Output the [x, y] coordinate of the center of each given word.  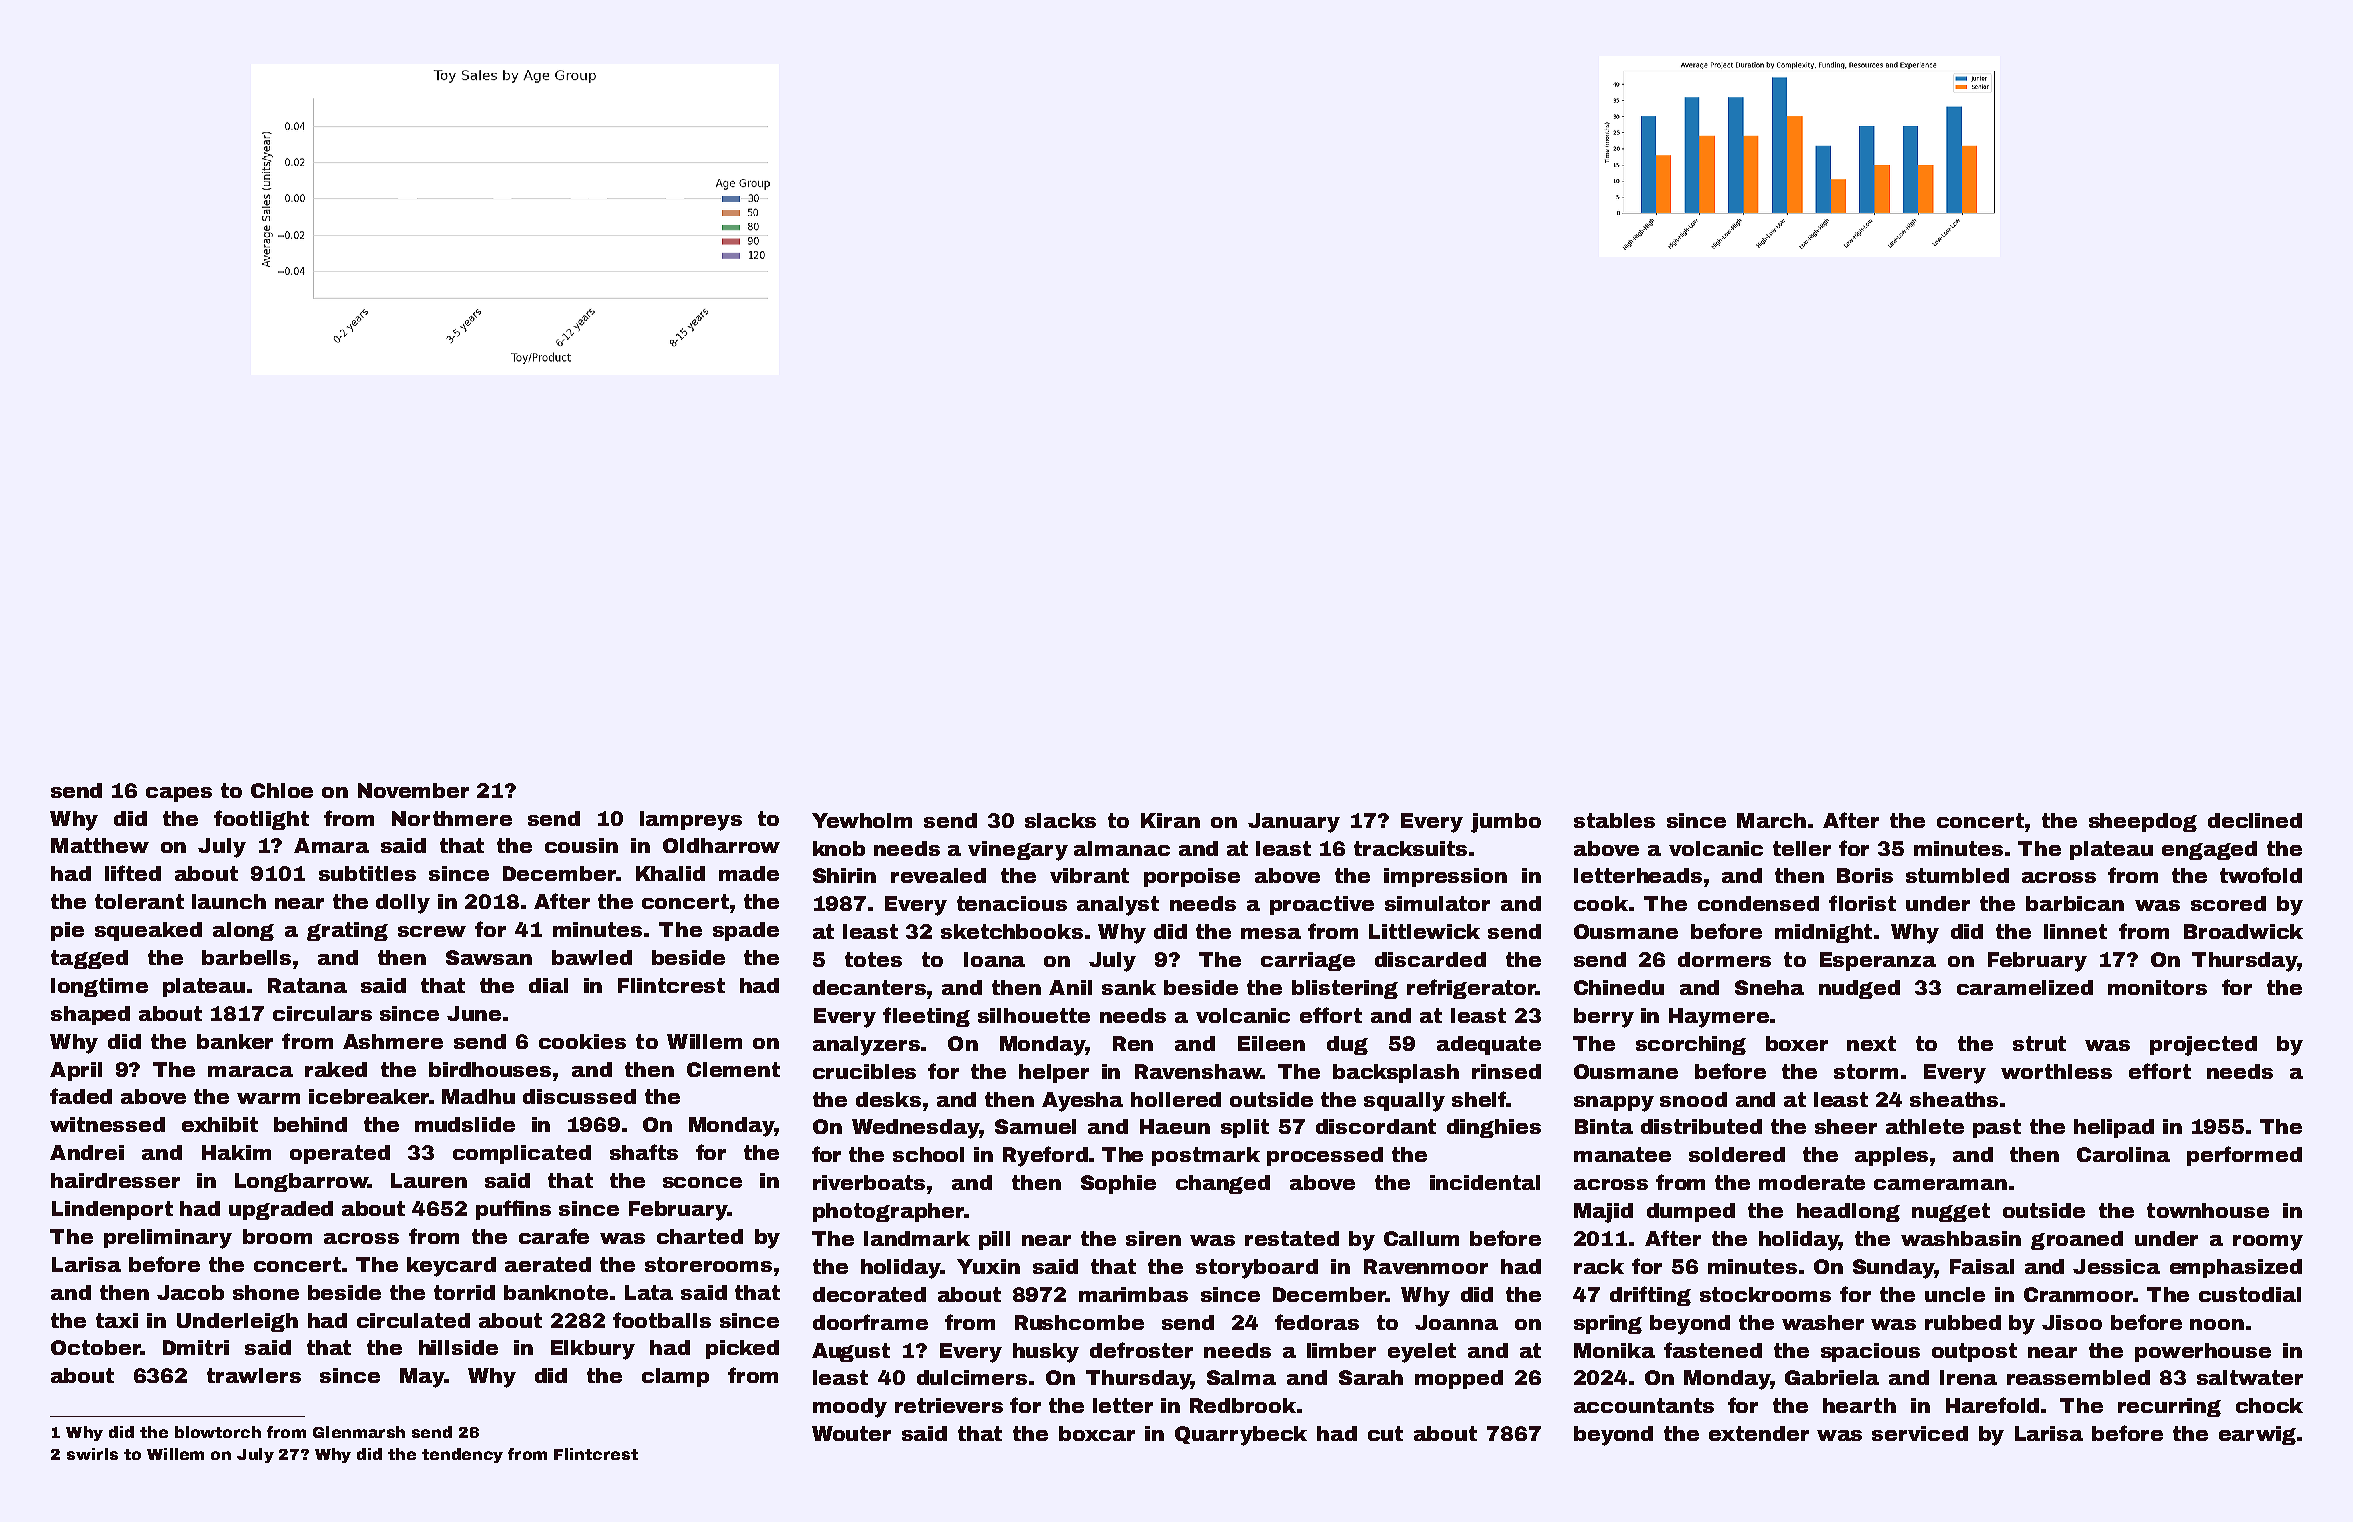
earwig [2257, 1435]
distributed [1701, 1126]
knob [839, 848]
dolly [403, 904]
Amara [331, 845]
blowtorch [218, 1432]
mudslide [465, 1124]
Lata [649, 1292]
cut [1385, 1433]
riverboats [869, 1182]
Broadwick [2243, 931]
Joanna [1456, 1322]
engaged [2209, 850]
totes [873, 959]
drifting [1650, 1296]
